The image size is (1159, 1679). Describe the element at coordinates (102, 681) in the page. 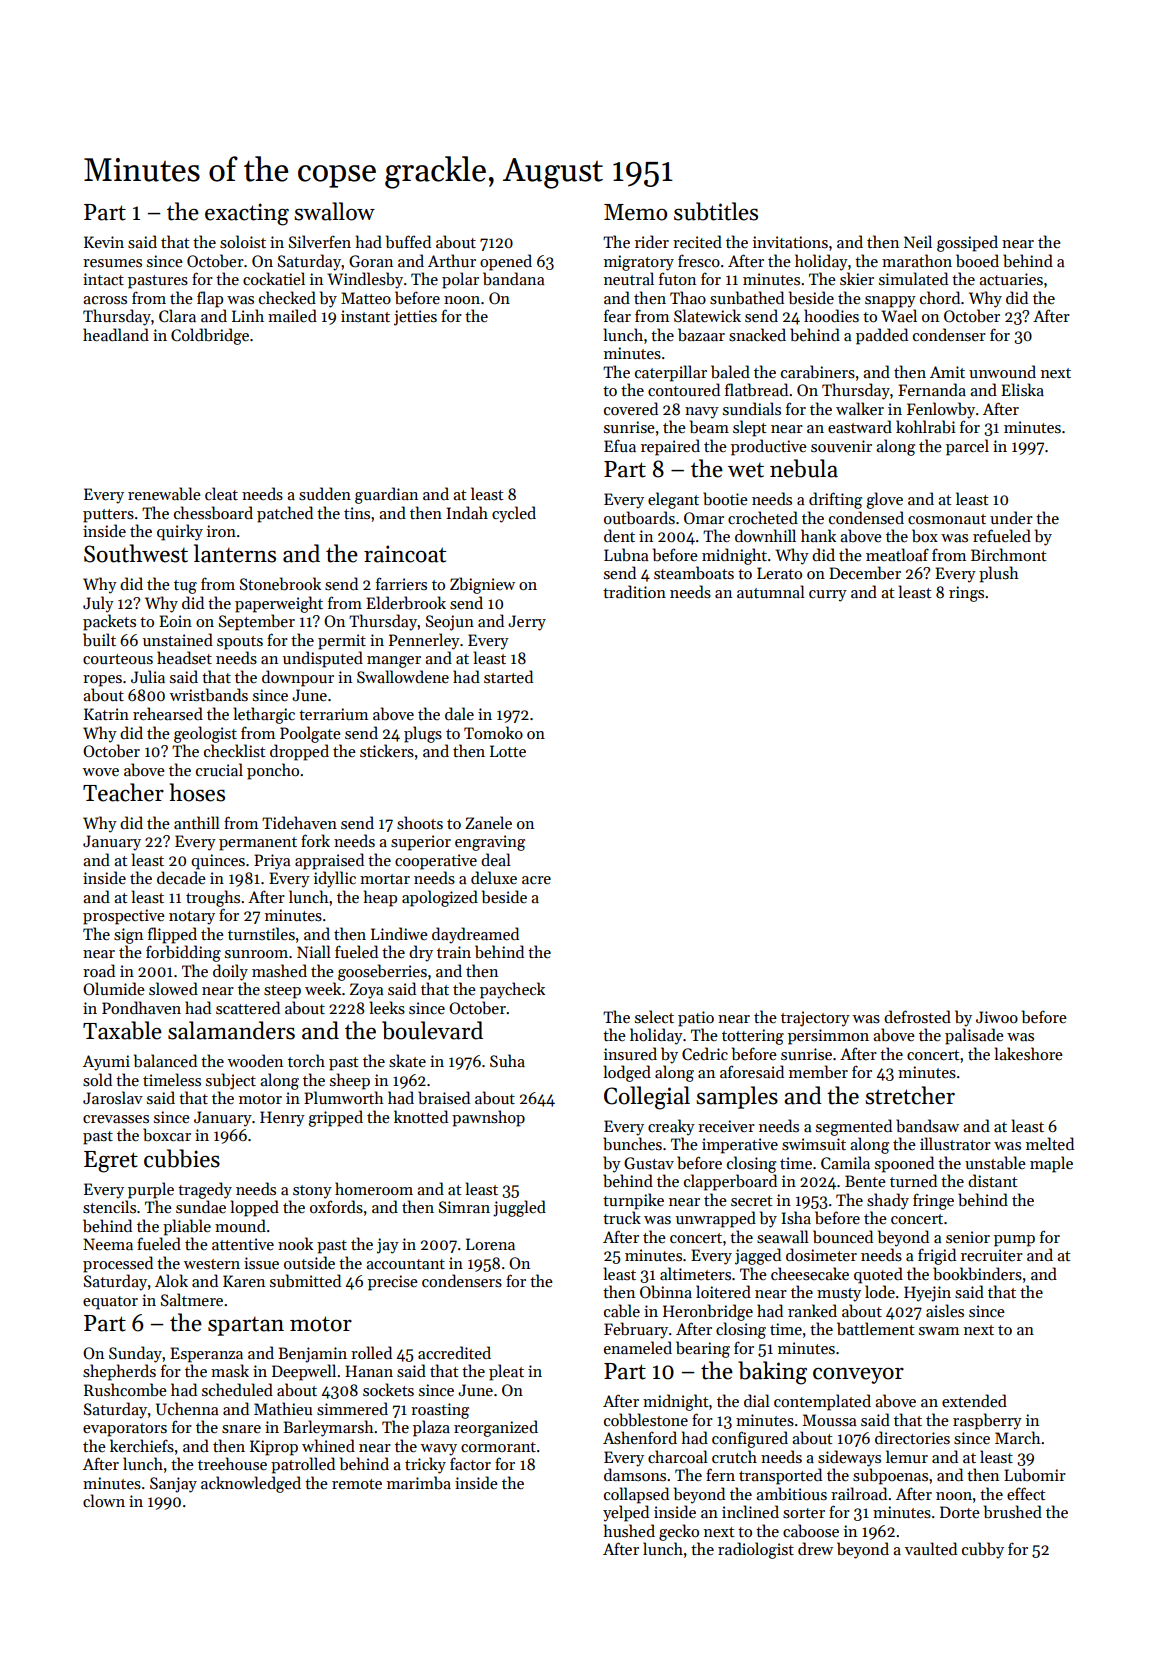

I see `ropes` at that location.
